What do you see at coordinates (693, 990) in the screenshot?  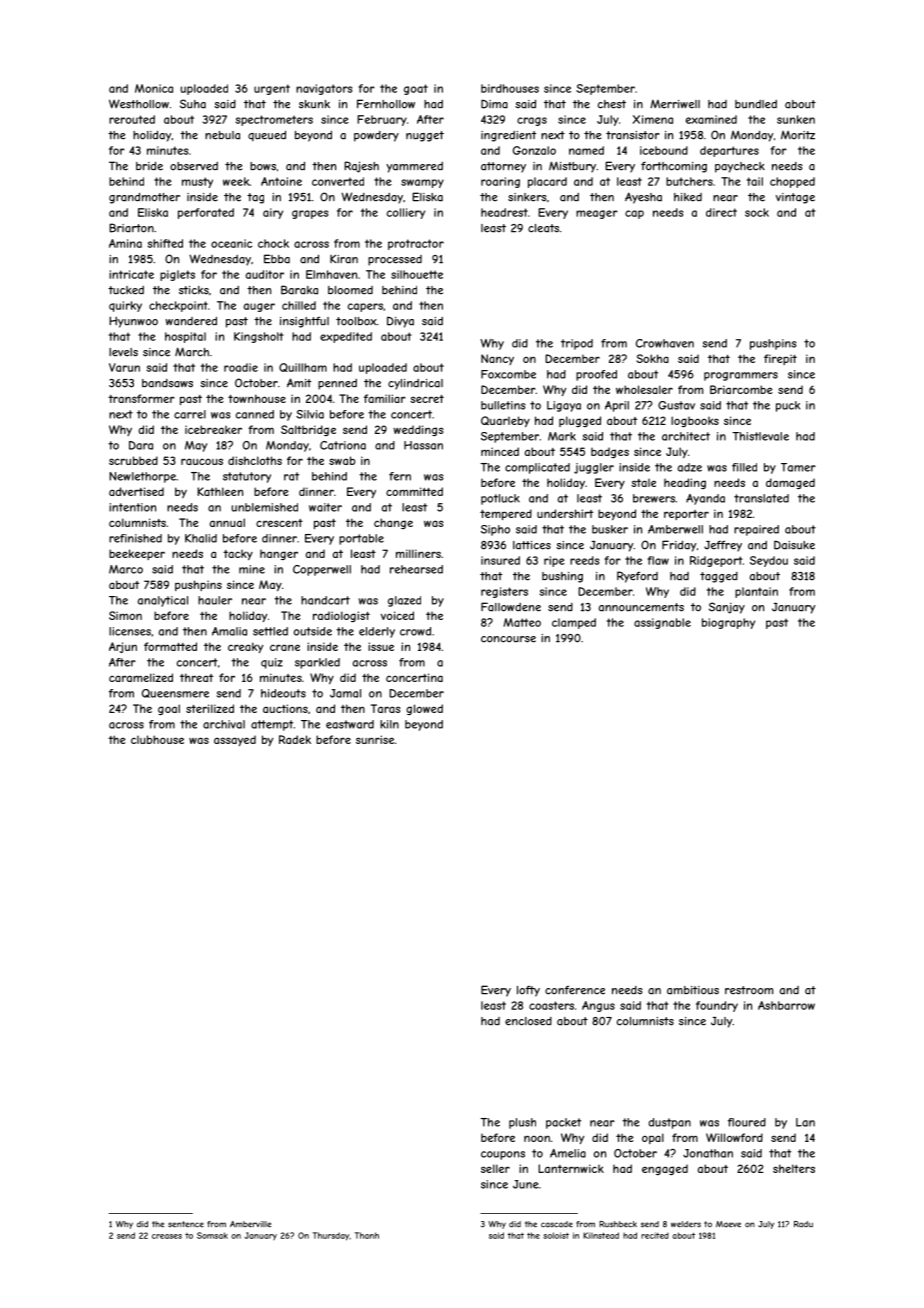 I see `ambitious` at bounding box center [693, 990].
